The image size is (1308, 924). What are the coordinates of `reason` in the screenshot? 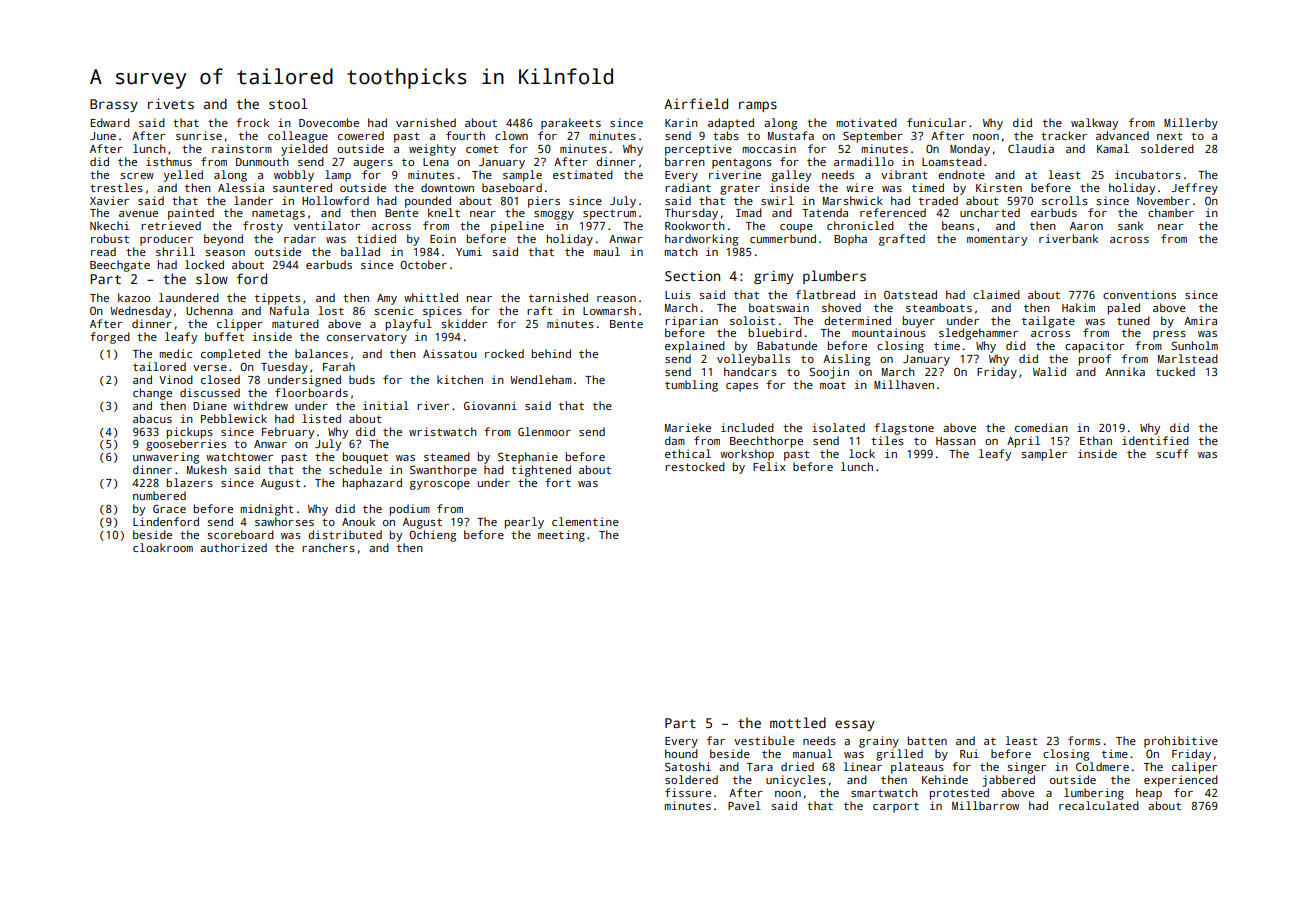 It's located at (616, 299).
